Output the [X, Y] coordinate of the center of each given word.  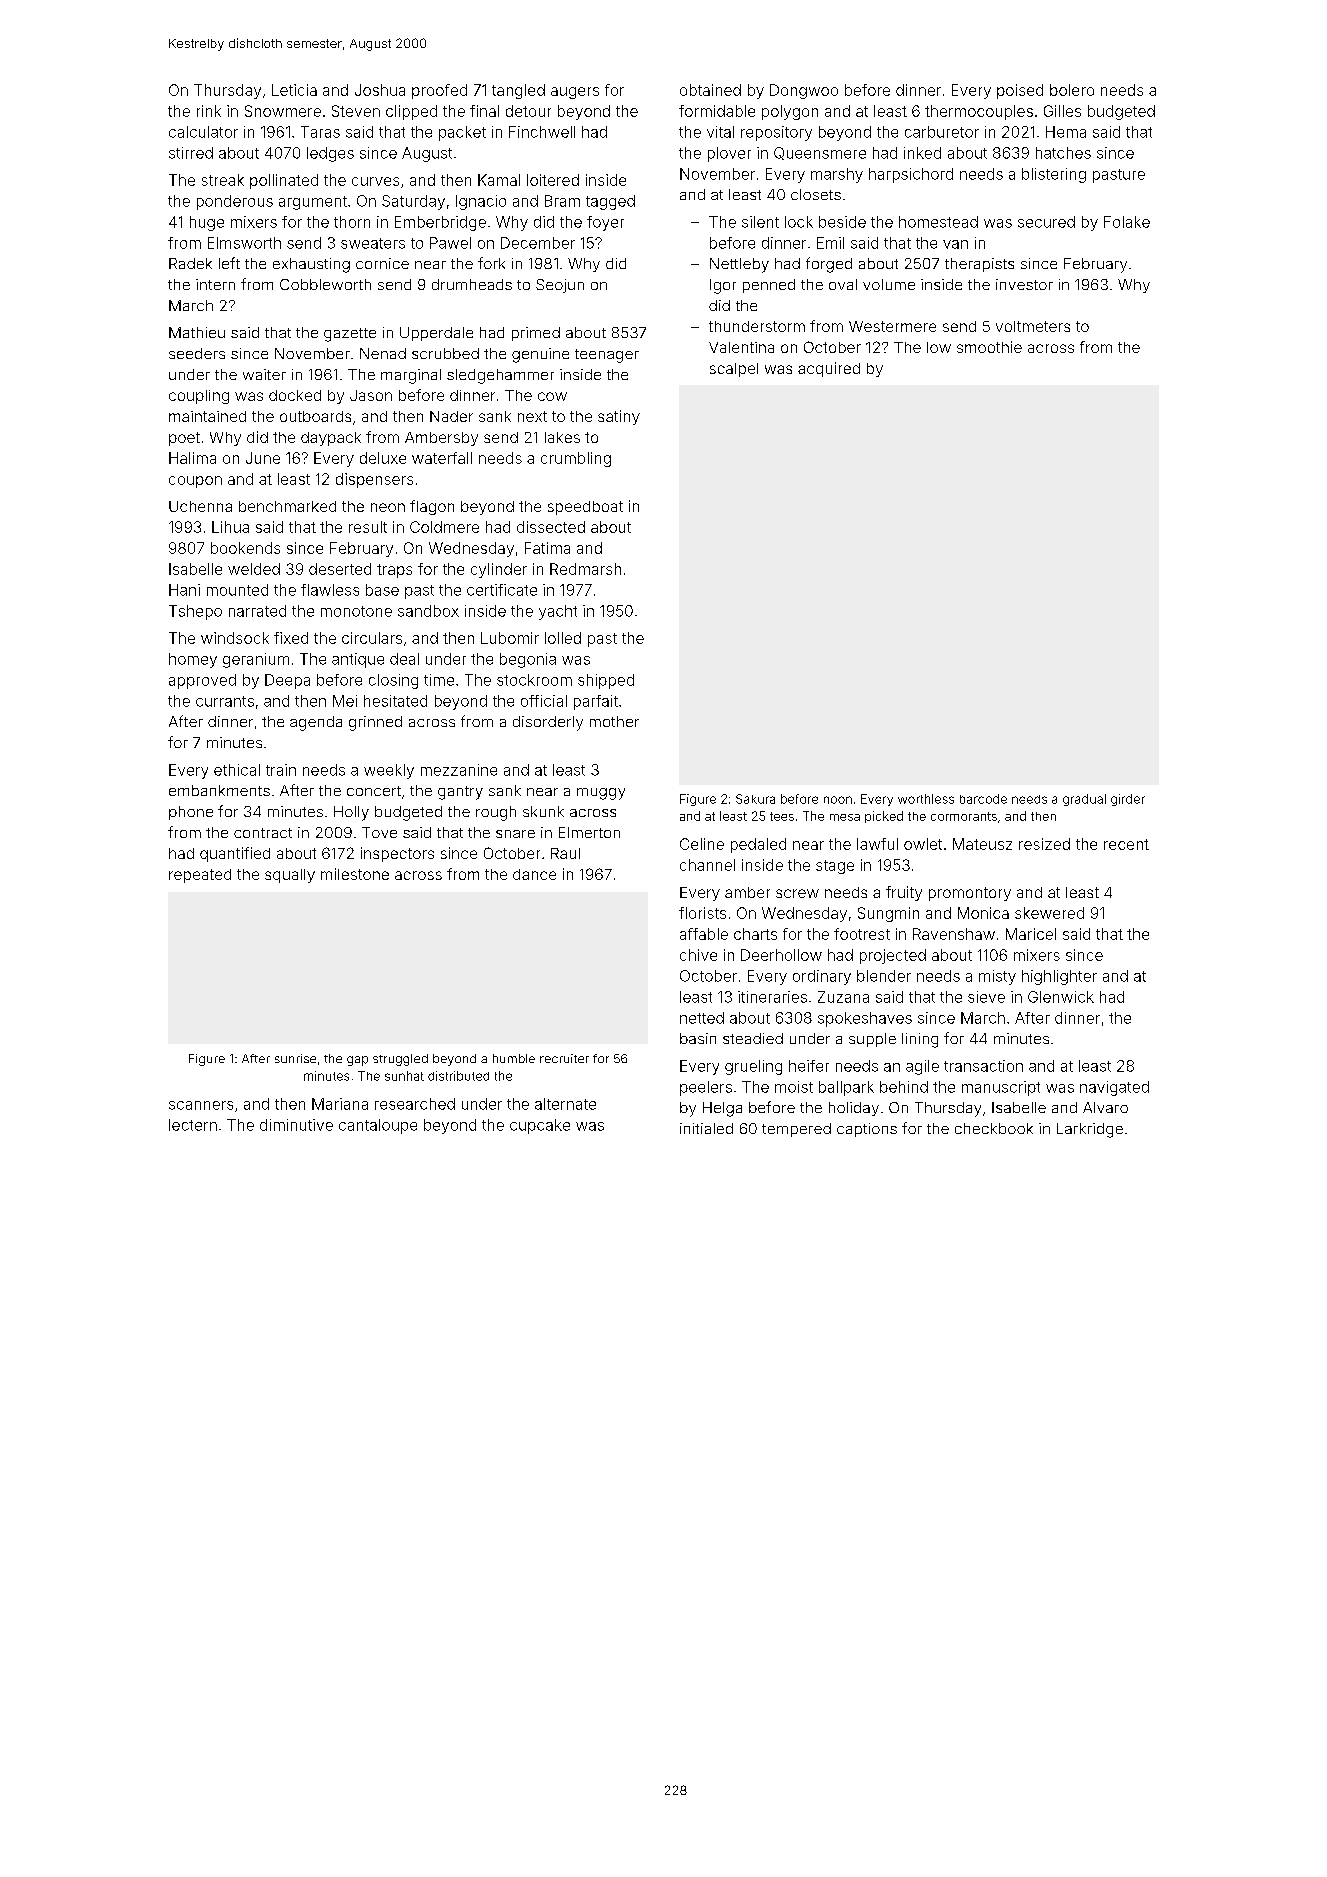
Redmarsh [585, 569]
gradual [1084, 800]
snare [515, 834]
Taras [320, 132]
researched [415, 1104]
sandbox [428, 611]
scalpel [734, 370]
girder [1128, 800]
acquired [829, 369]
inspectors [397, 854]
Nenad [383, 353]
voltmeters [1033, 326]
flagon [432, 507]
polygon [790, 112]
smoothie [989, 347]
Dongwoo [804, 91]
